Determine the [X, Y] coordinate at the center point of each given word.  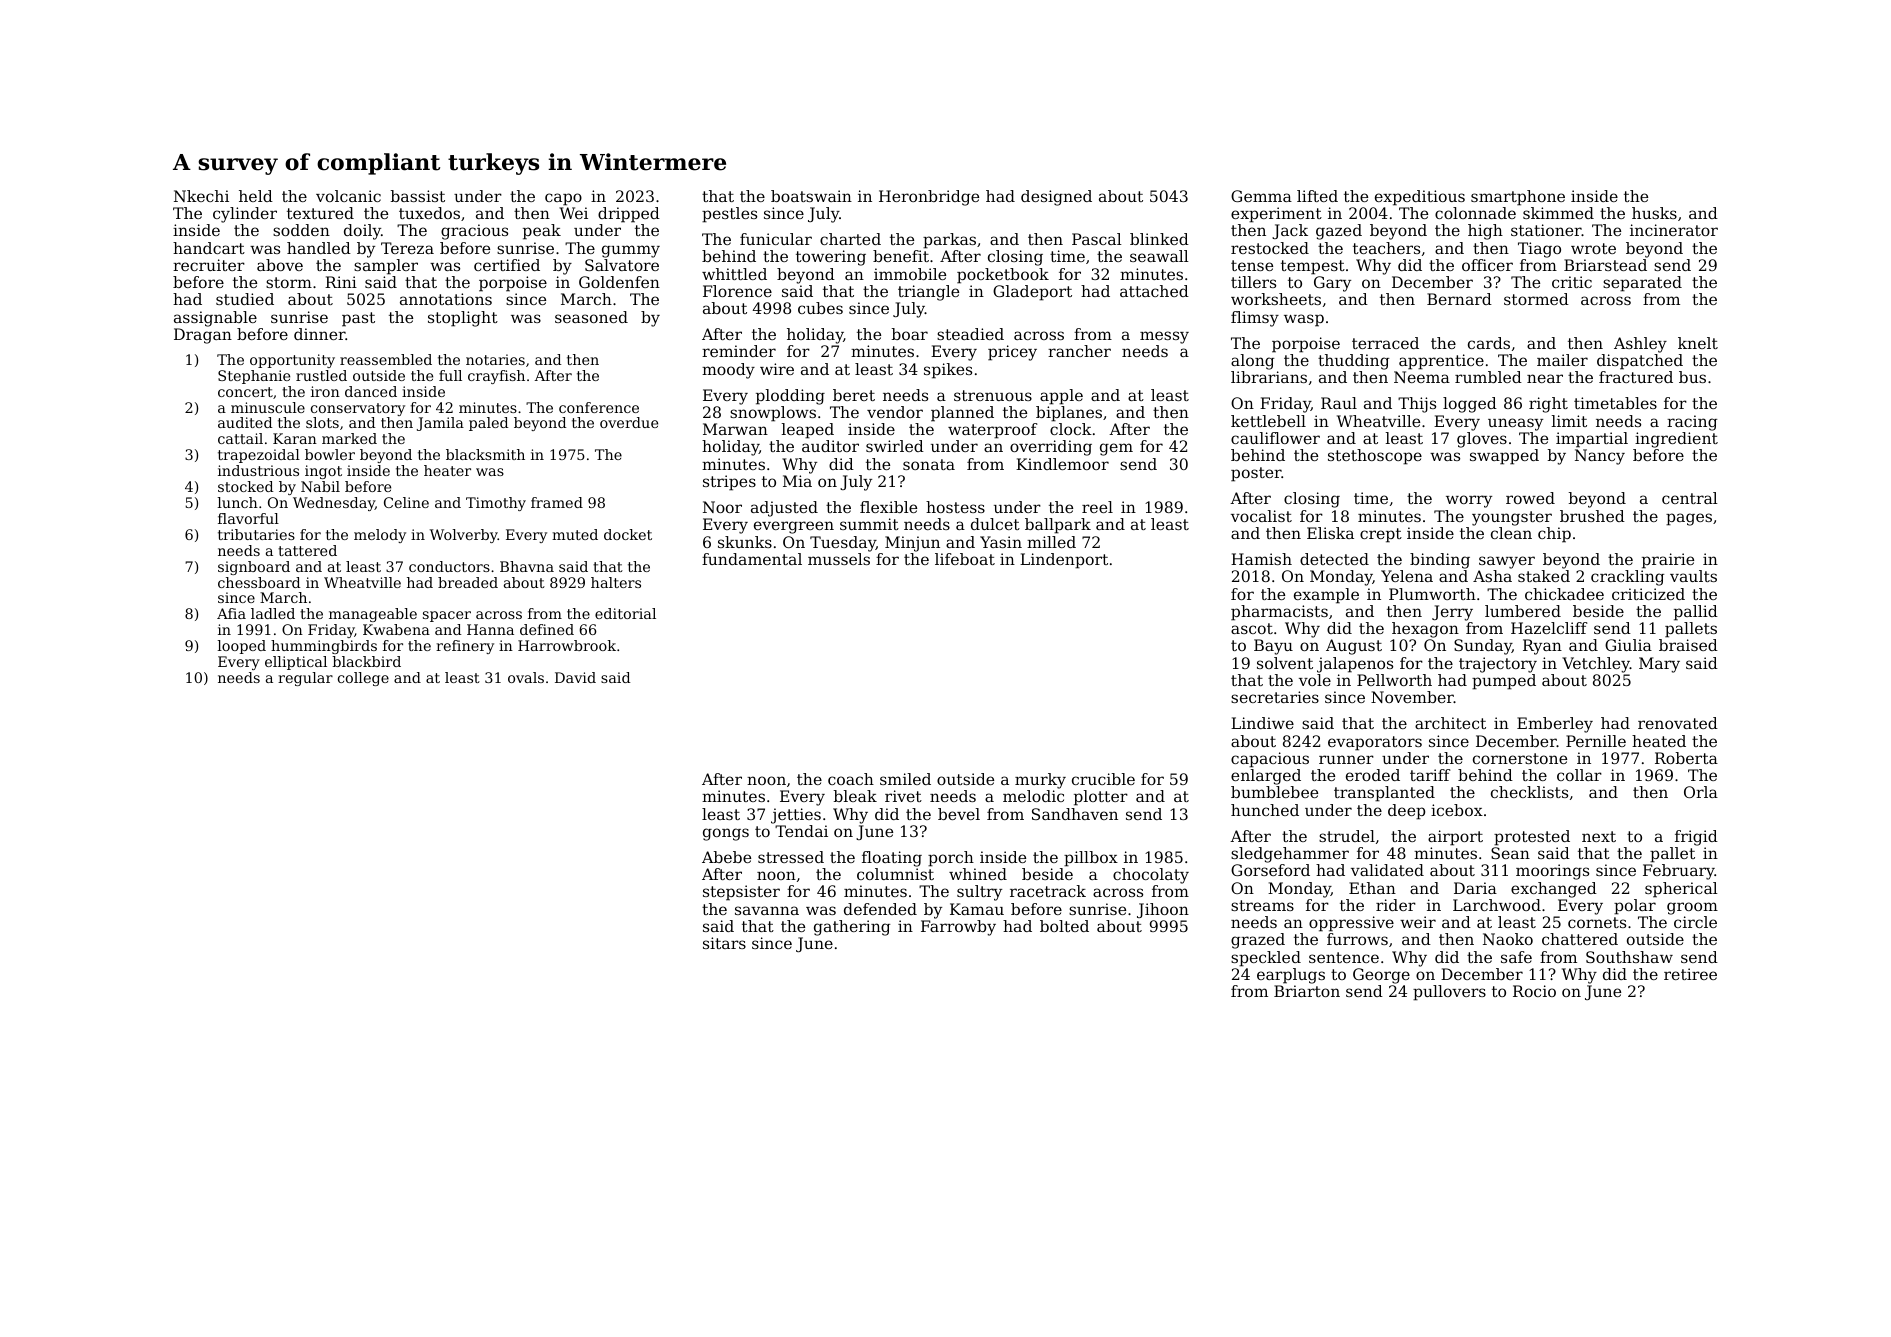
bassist [418, 196]
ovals [526, 677]
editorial [625, 613]
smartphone [1518, 198]
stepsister [741, 893]
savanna [767, 910]
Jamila [440, 424]
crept [1381, 535]
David [575, 677]
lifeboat [965, 559]
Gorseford [1270, 870]
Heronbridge [929, 198]
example [1326, 596]
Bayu [1273, 647]
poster [1256, 474]
